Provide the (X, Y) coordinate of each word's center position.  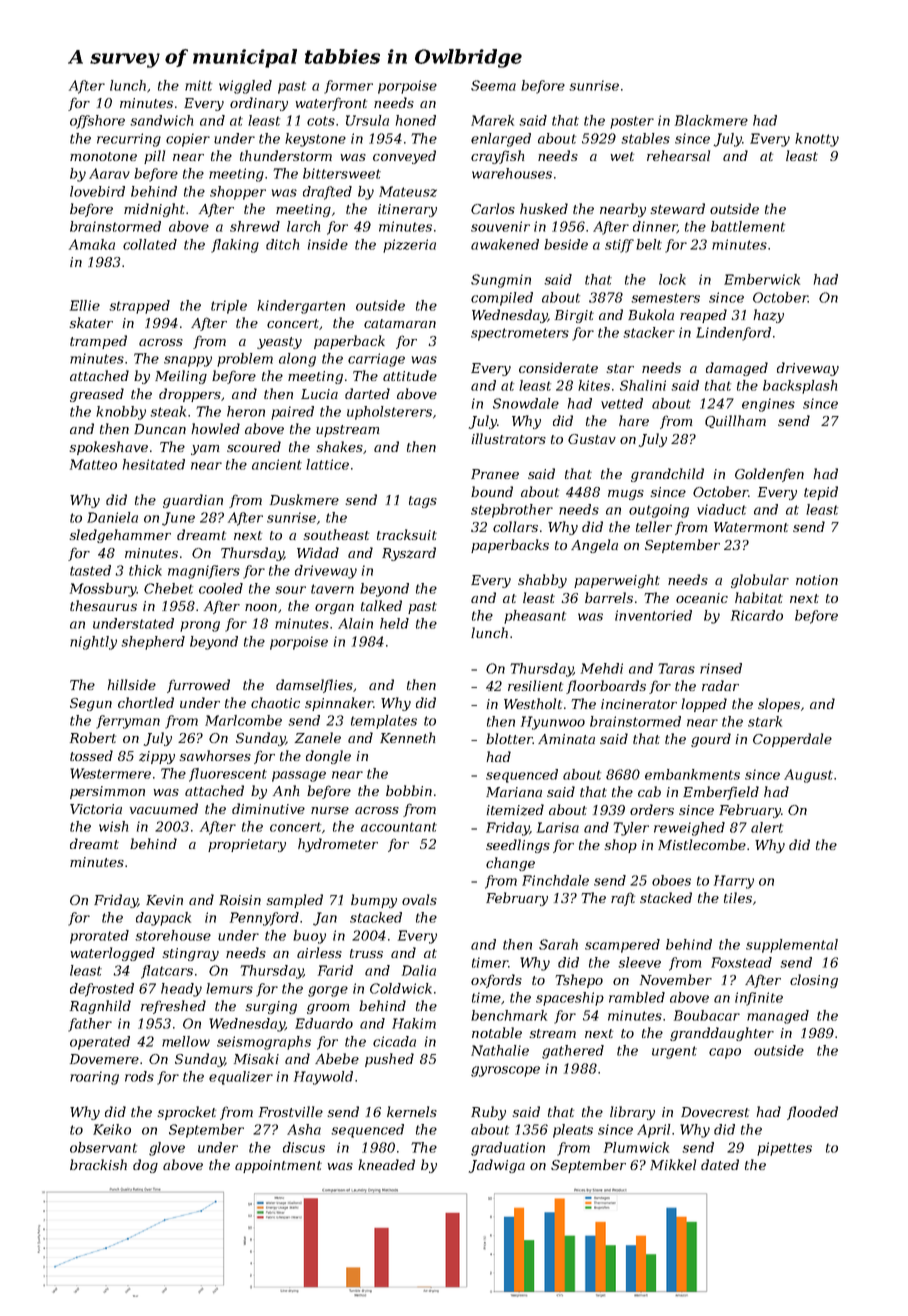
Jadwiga (497, 1166)
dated (720, 1164)
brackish (98, 1164)
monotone (103, 156)
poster (632, 122)
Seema (493, 85)
